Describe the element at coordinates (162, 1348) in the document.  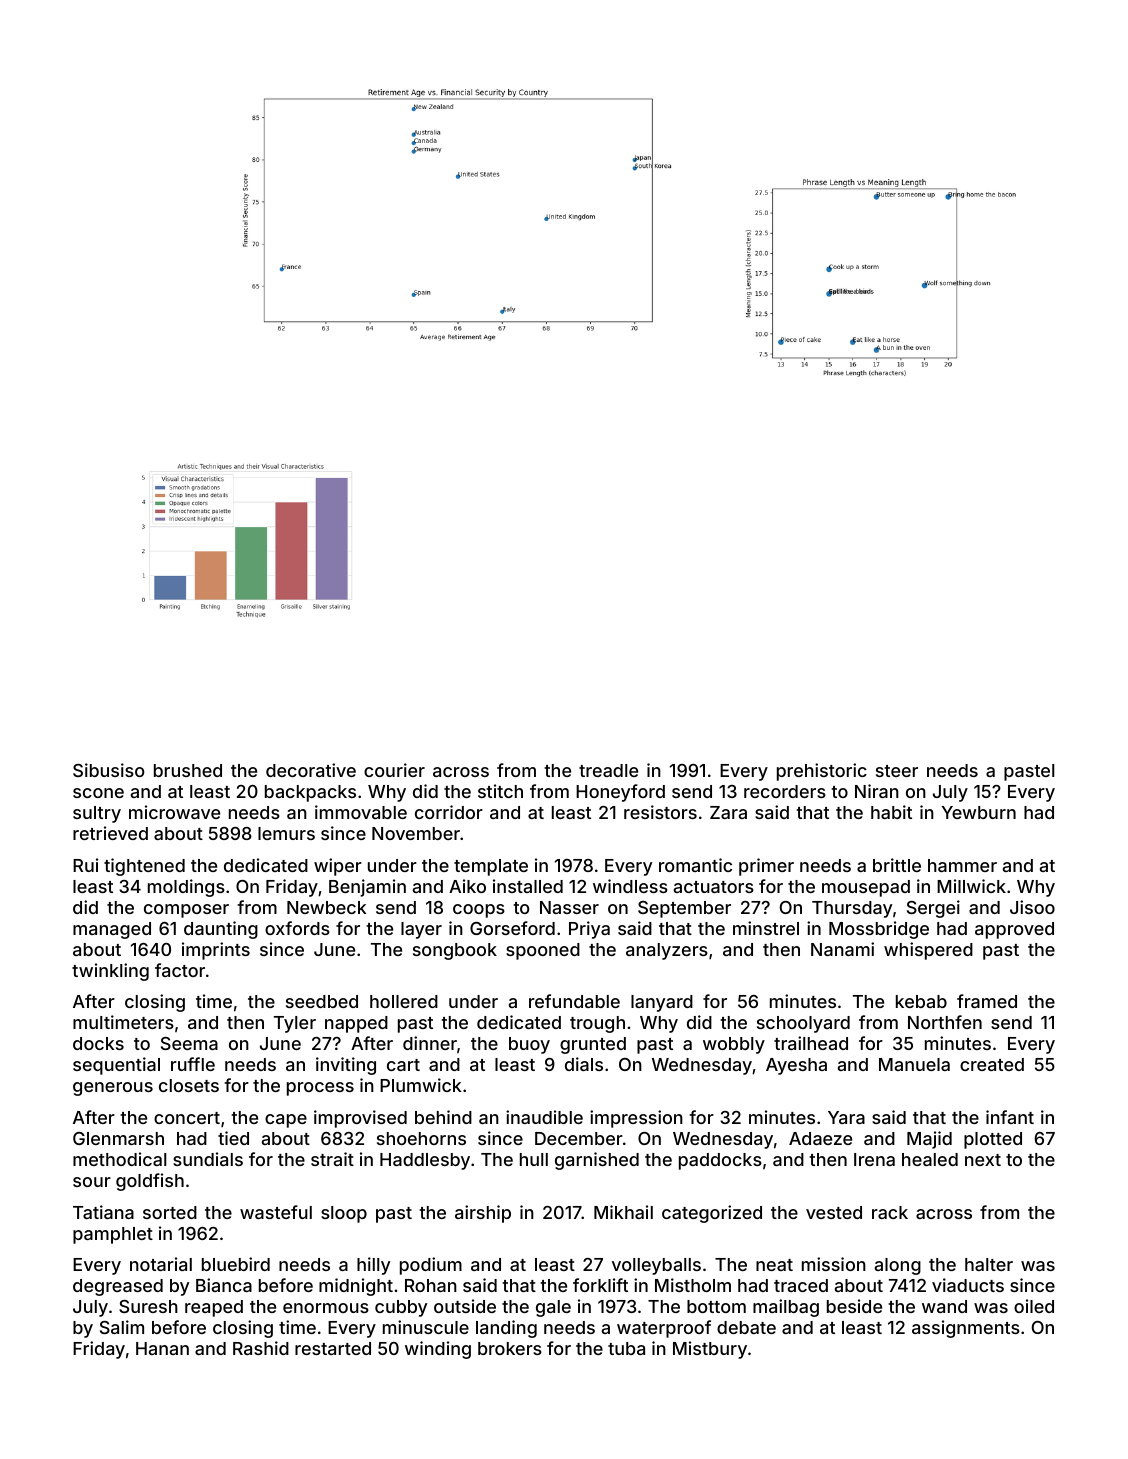
I see `Hanan` at that location.
